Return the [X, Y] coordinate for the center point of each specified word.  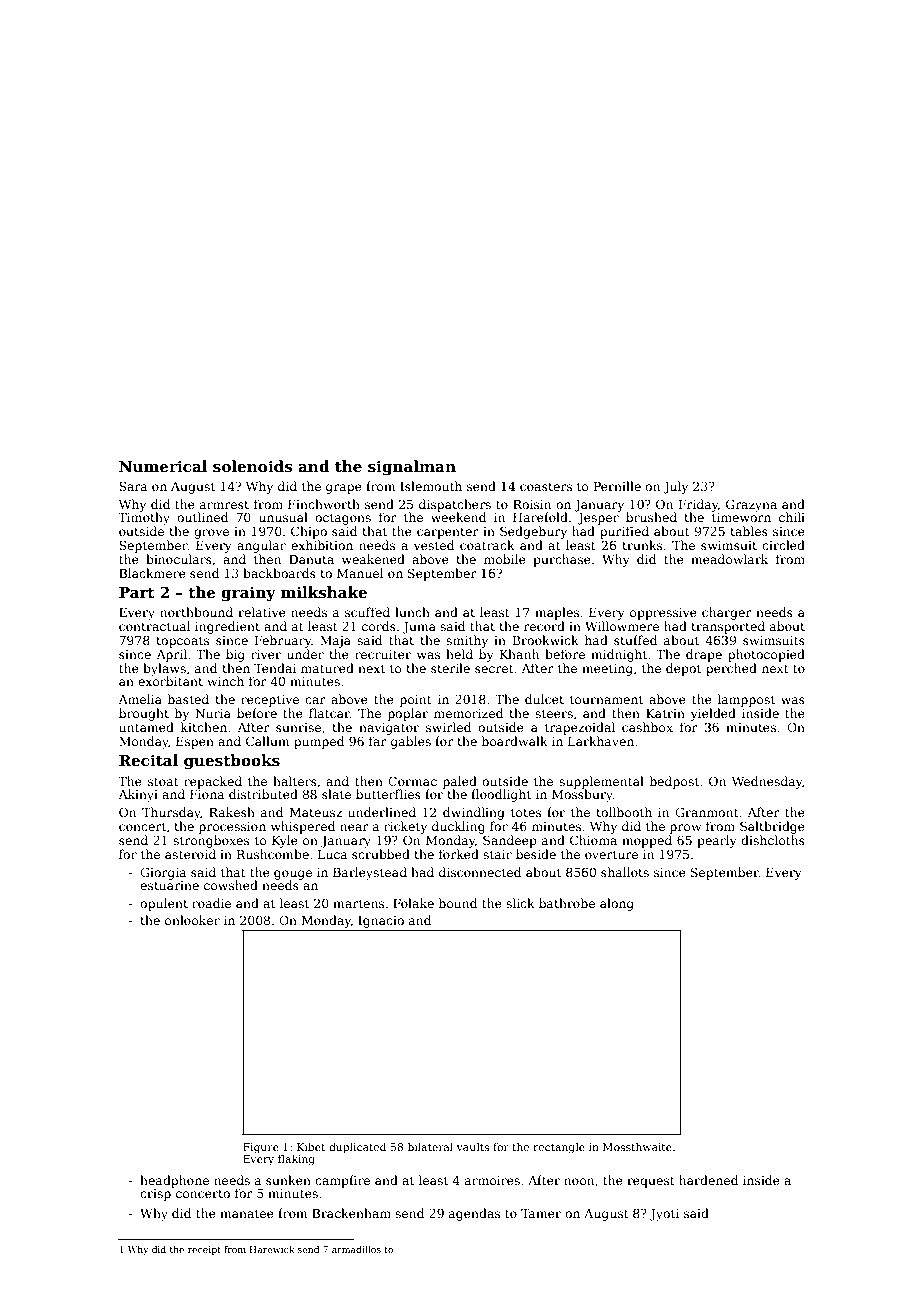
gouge [293, 875]
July [675, 487]
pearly [717, 841]
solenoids [253, 466]
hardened [708, 1180]
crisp [155, 1195]
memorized [468, 713]
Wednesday [767, 782]
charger [727, 613]
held [459, 654]
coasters [546, 487]
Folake [413, 903]
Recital [148, 760]
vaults [473, 1146]
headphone [174, 1181]
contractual [154, 626]
